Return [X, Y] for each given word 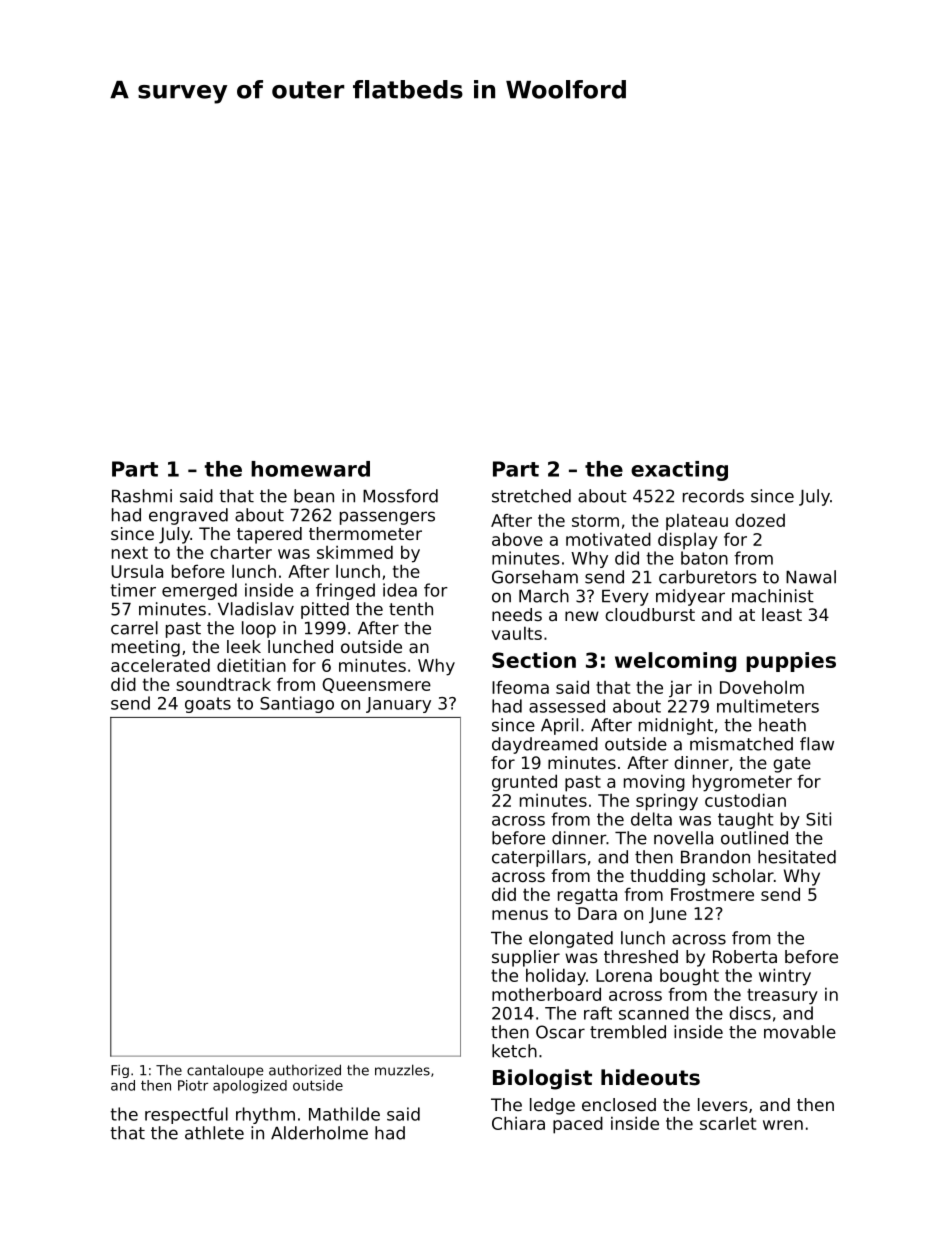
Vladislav [256, 609]
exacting [679, 471]
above [517, 539]
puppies [791, 662]
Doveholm [762, 687]
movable [800, 1032]
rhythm [265, 1115]
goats [208, 705]
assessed [567, 706]
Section [534, 660]
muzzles [402, 1070]
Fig [120, 1071]
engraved [188, 516]
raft [598, 1013]
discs [750, 1013]
